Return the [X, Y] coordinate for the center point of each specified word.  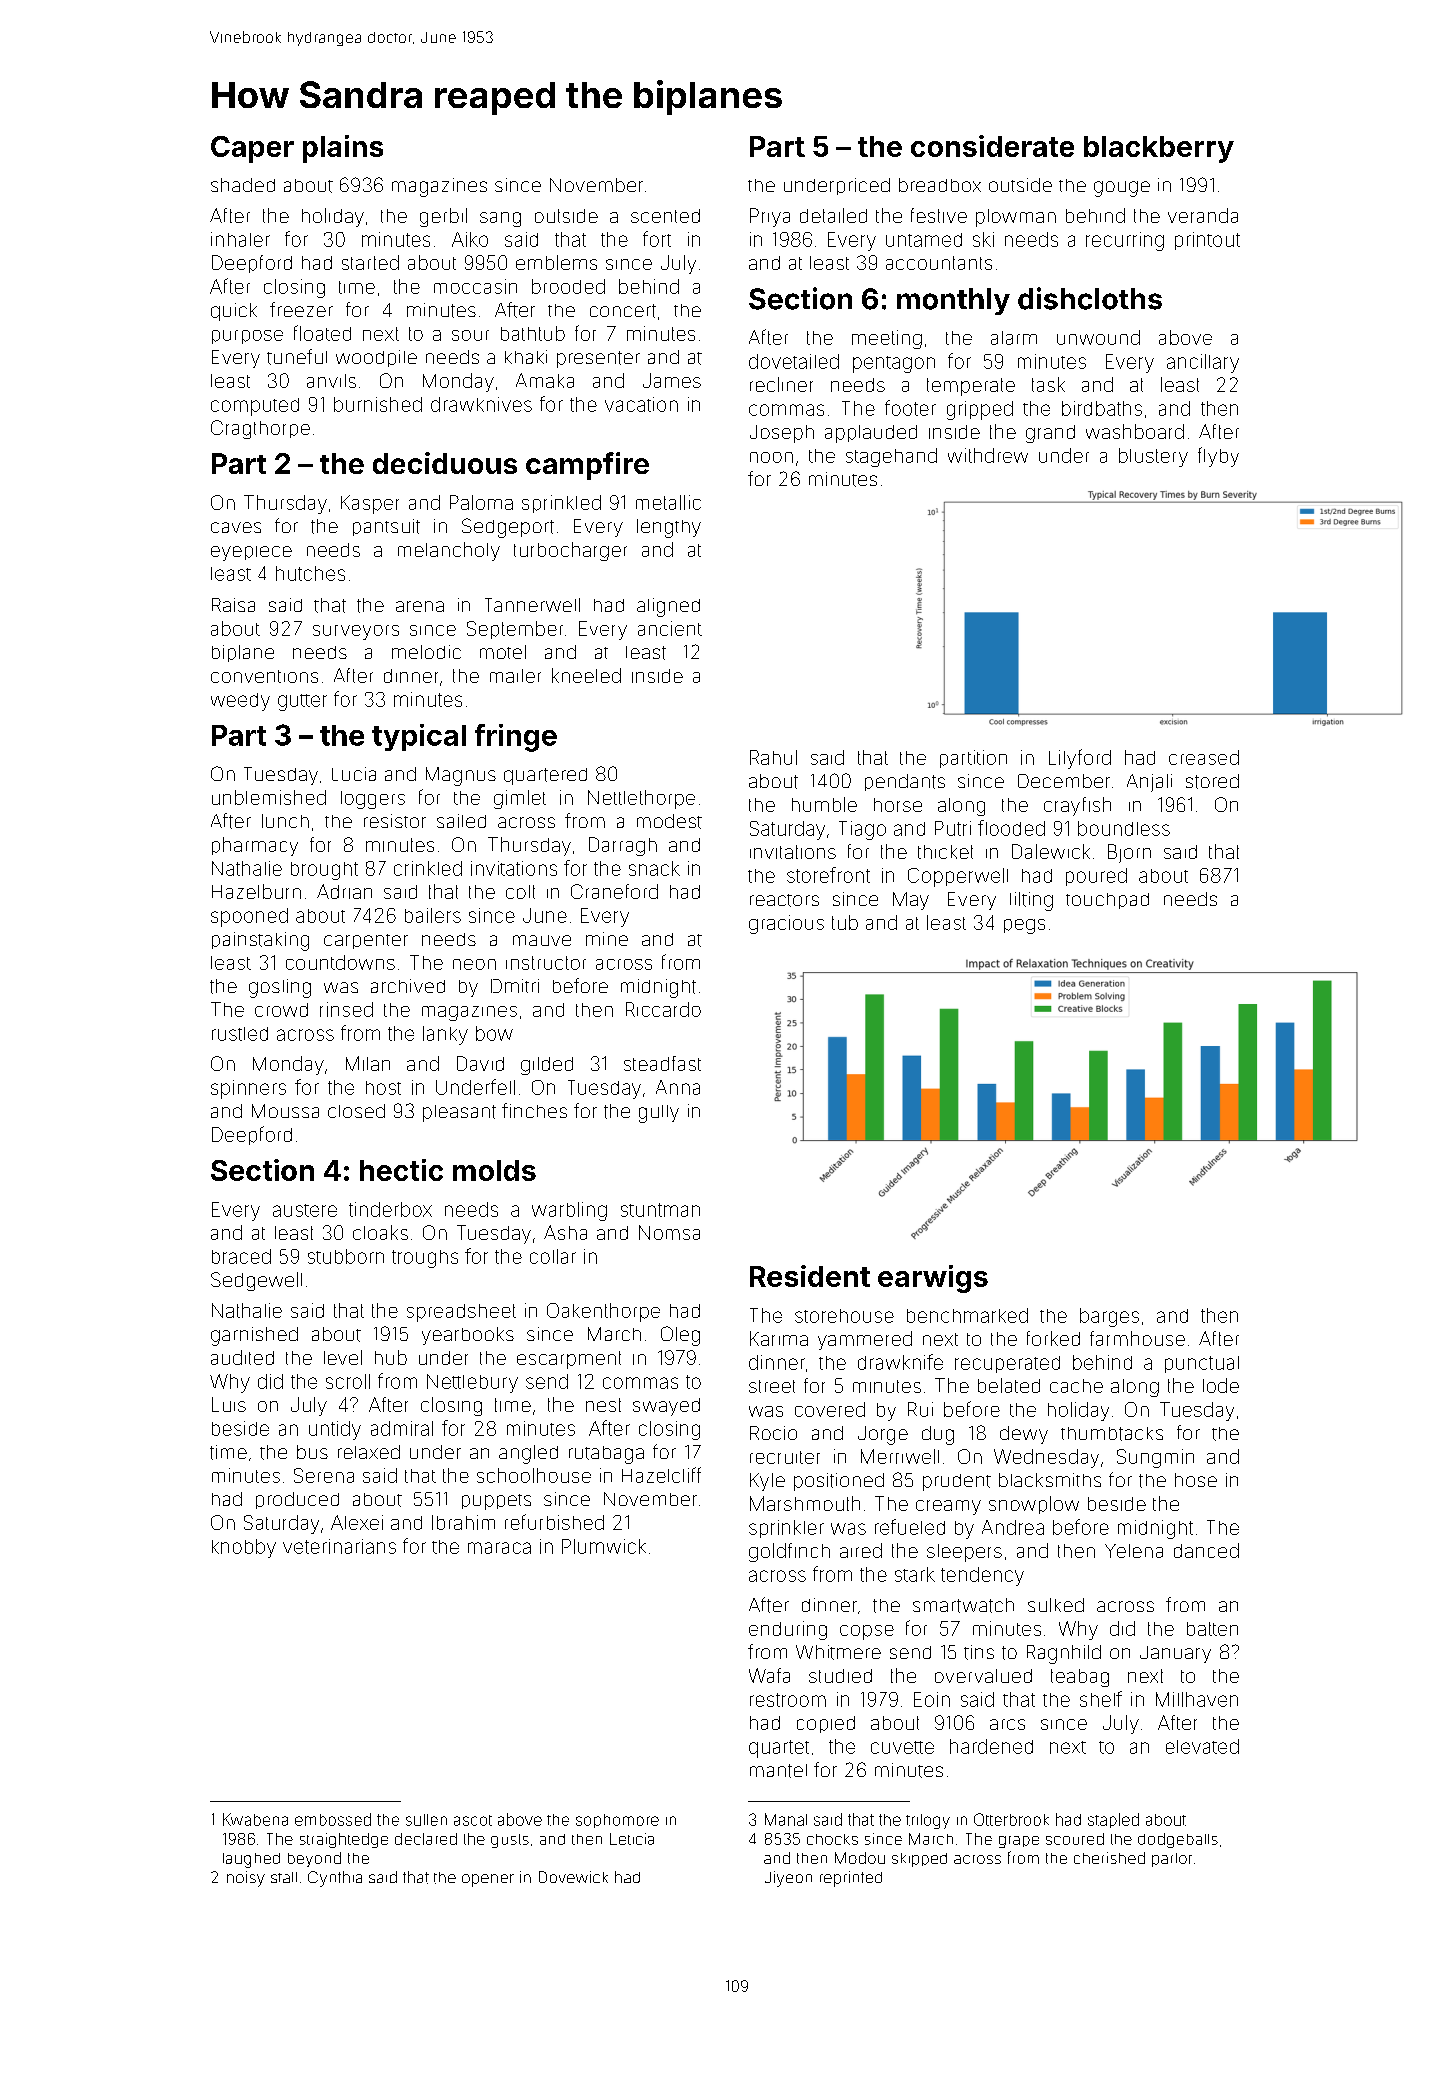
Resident [810, 1276]
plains [343, 149]
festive [939, 215]
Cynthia [335, 1879]
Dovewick [573, 1877]
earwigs [933, 1279]
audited [242, 1357]
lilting [1031, 901]
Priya [770, 217]
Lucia [354, 774]
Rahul [773, 757]
